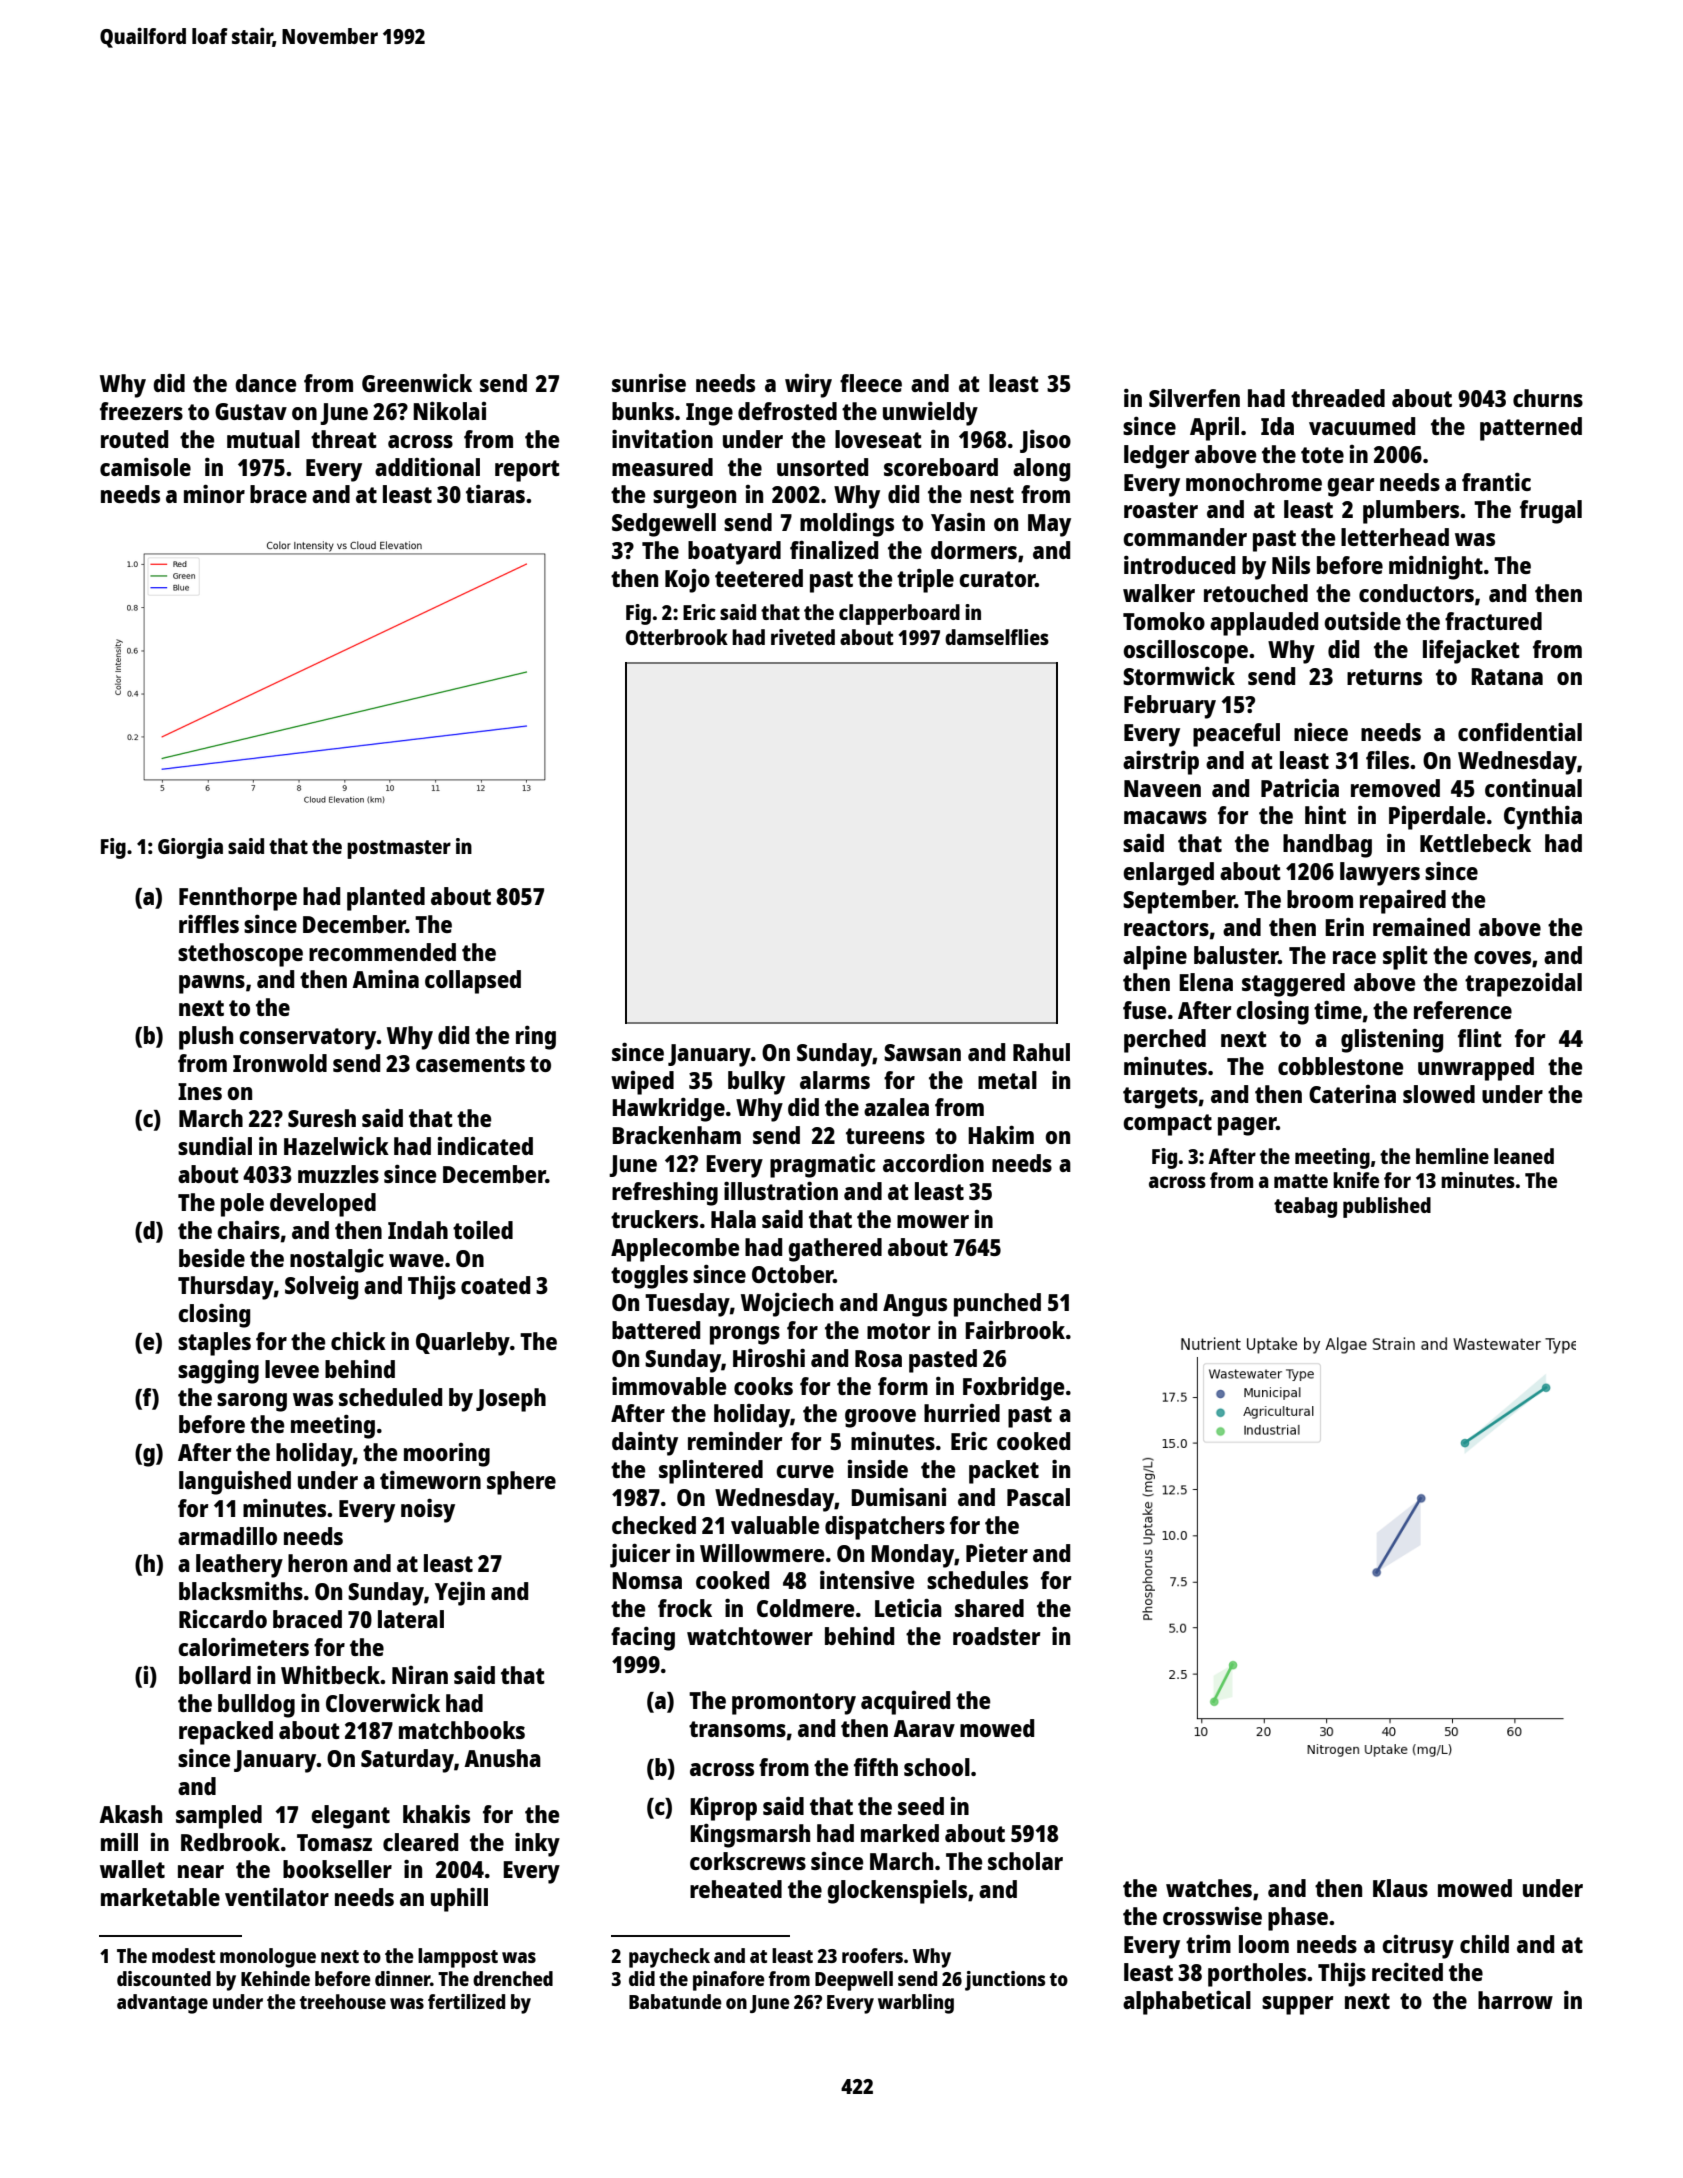 This screenshot has width=1683, height=2178. Describe the element at coordinates (1387, 1207) in the screenshot. I see `published` at that location.
